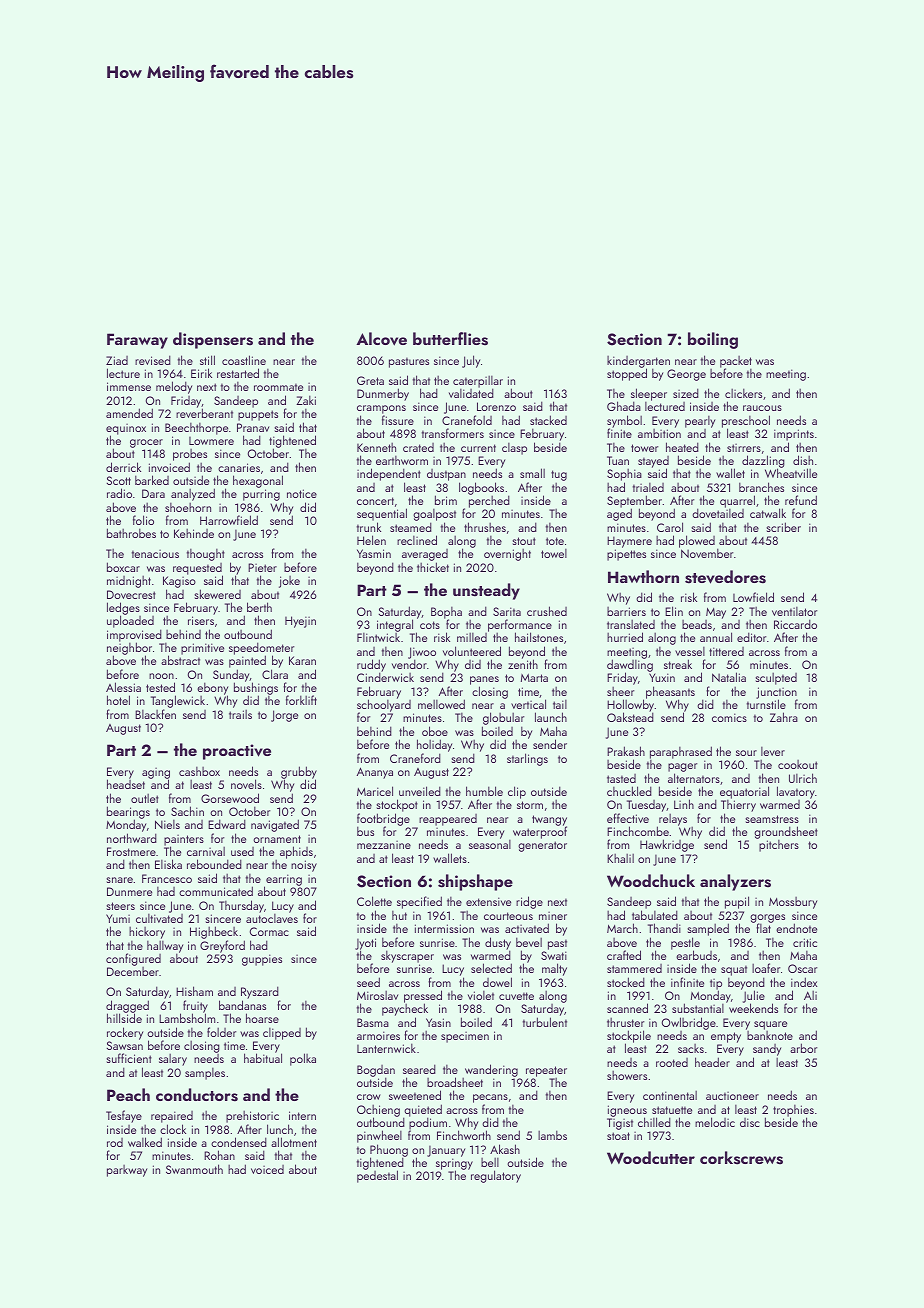  What do you see at coordinates (471, 361) in the page?
I see `July` at bounding box center [471, 361].
